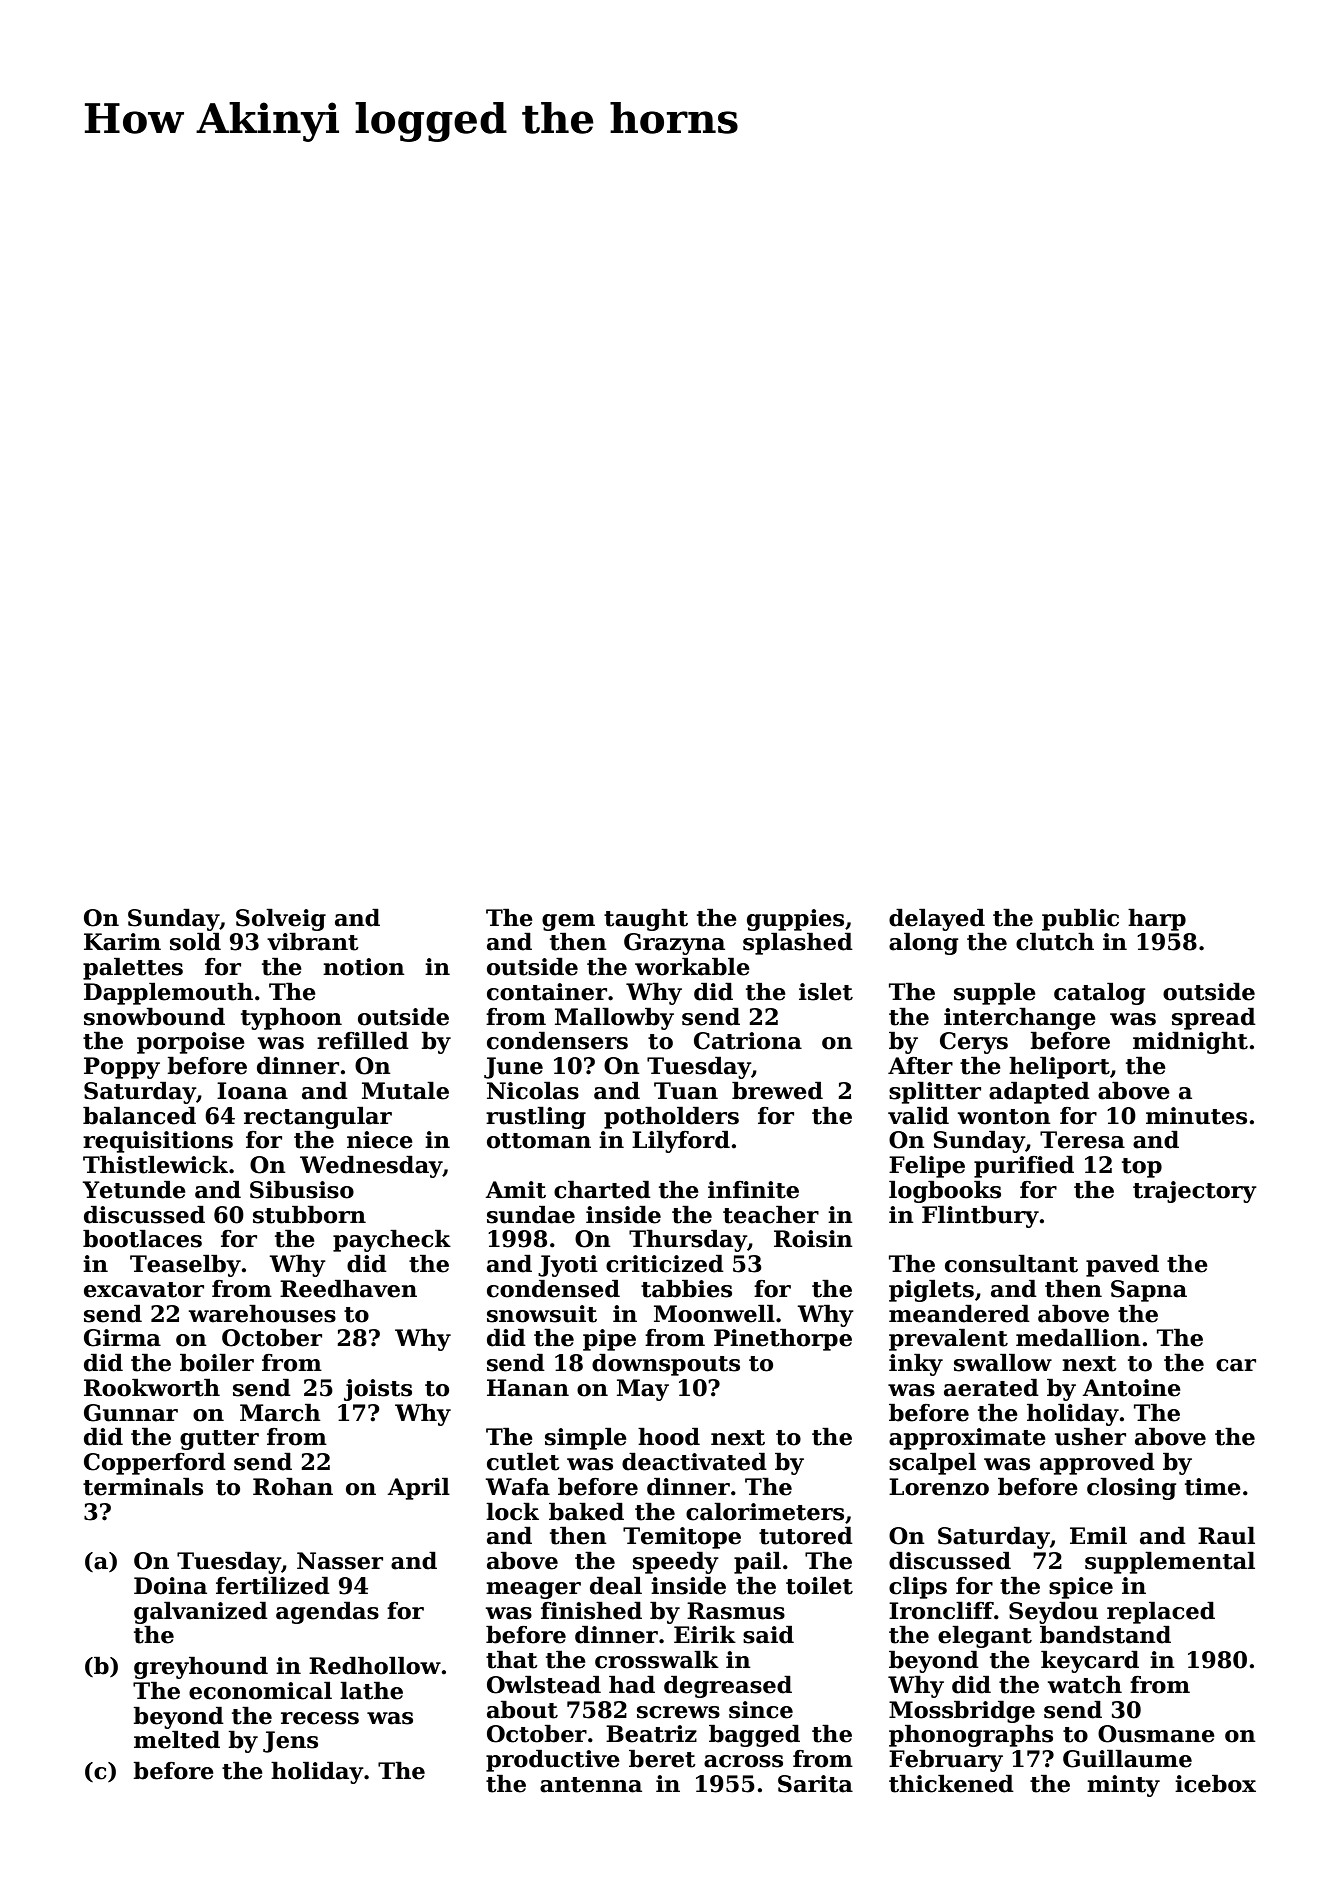 The width and height of the image is (1339, 1894). Describe the element at coordinates (309, 1214) in the image. I see `stubborn` at that location.
